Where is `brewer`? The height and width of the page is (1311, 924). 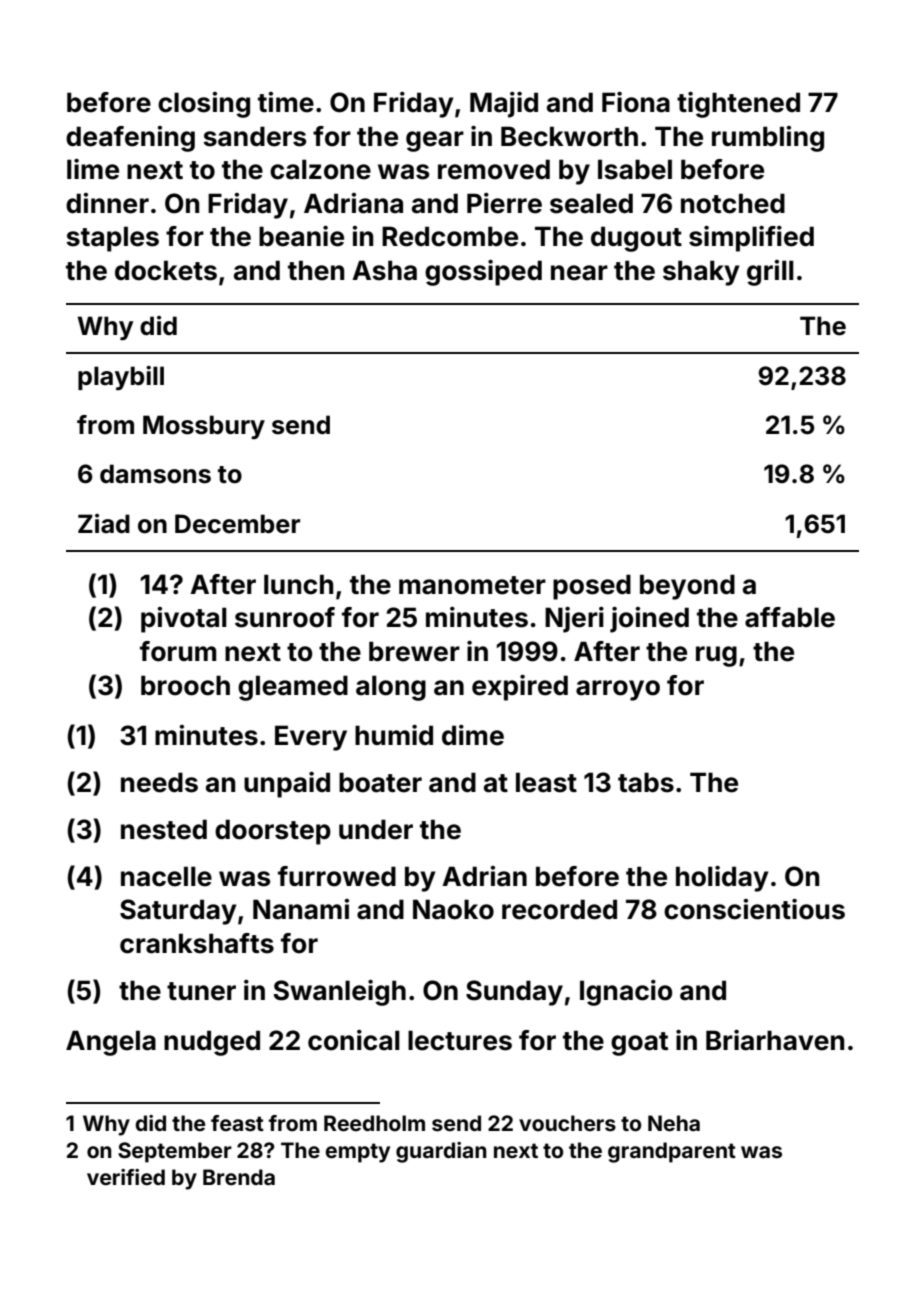 brewer is located at coordinates (414, 651).
